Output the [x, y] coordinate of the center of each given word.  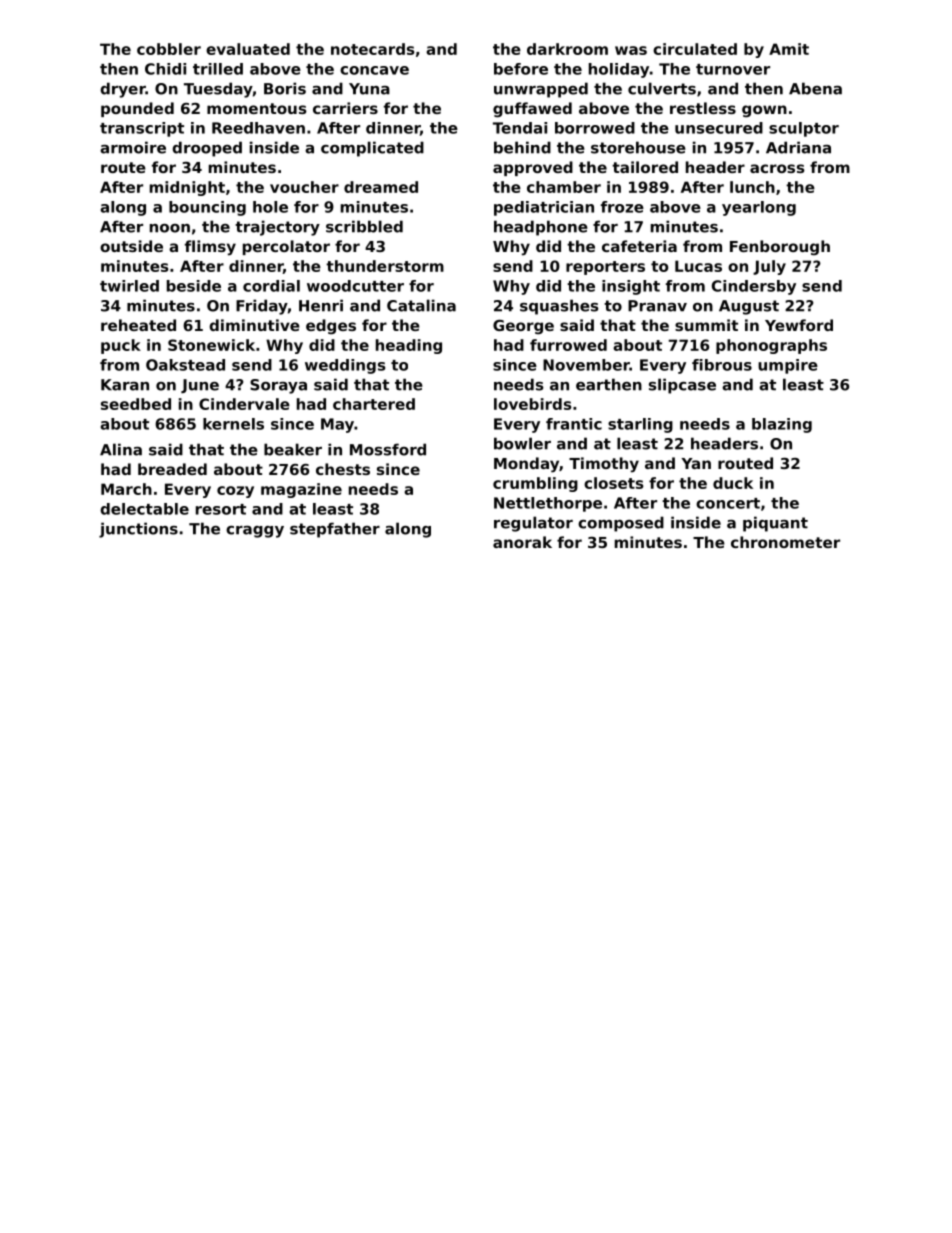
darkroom [567, 49]
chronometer [785, 542]
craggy [255, 532]
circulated [695, 49]
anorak [522, 542]
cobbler [169, 49]
